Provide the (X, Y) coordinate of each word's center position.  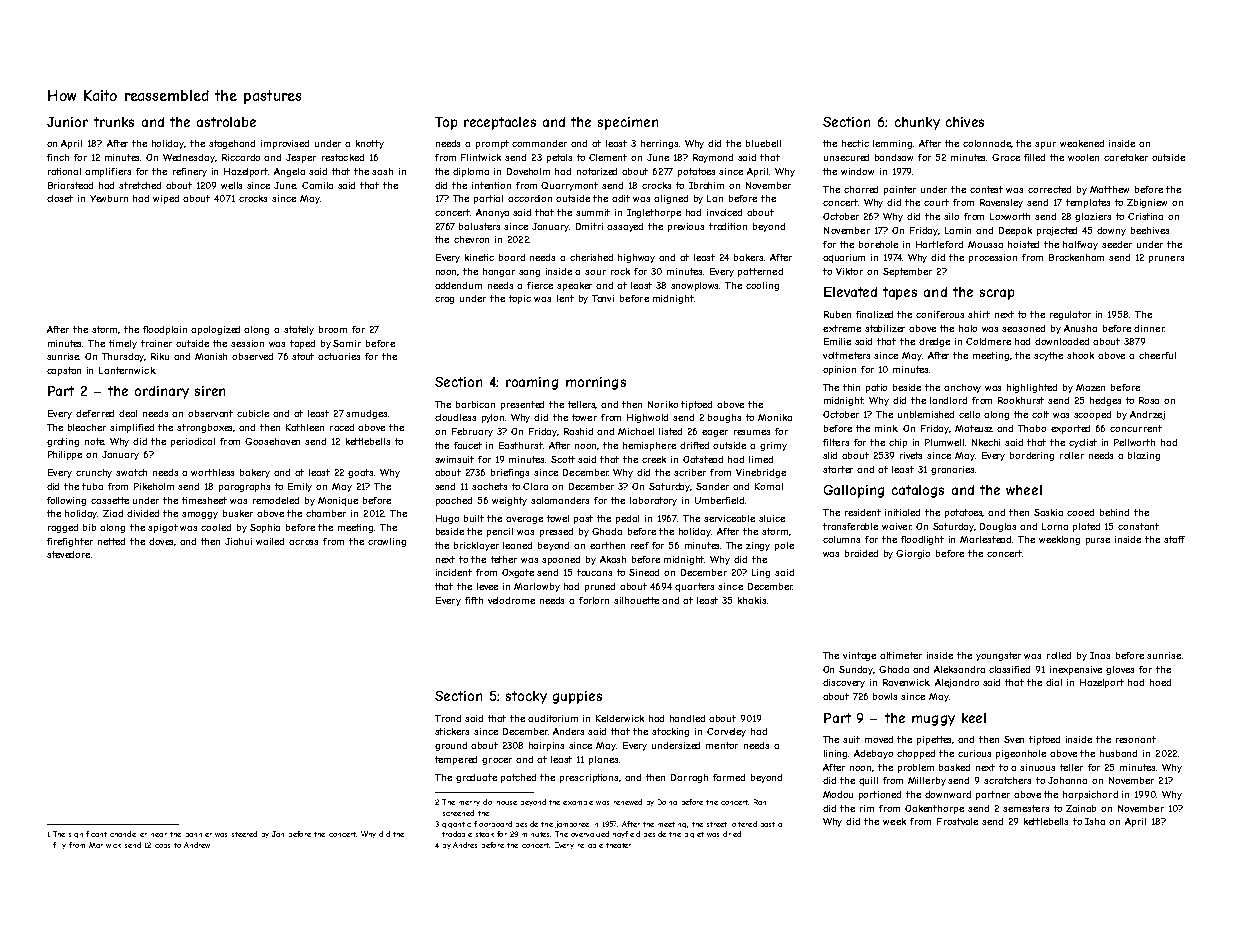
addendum (458, 285)
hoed (1160, 682)
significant (88, 834)
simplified (132, 428)
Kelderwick (620, 718)
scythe (1048, 356)
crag (444, 300)
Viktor (849, 271)
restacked (343, 157)
